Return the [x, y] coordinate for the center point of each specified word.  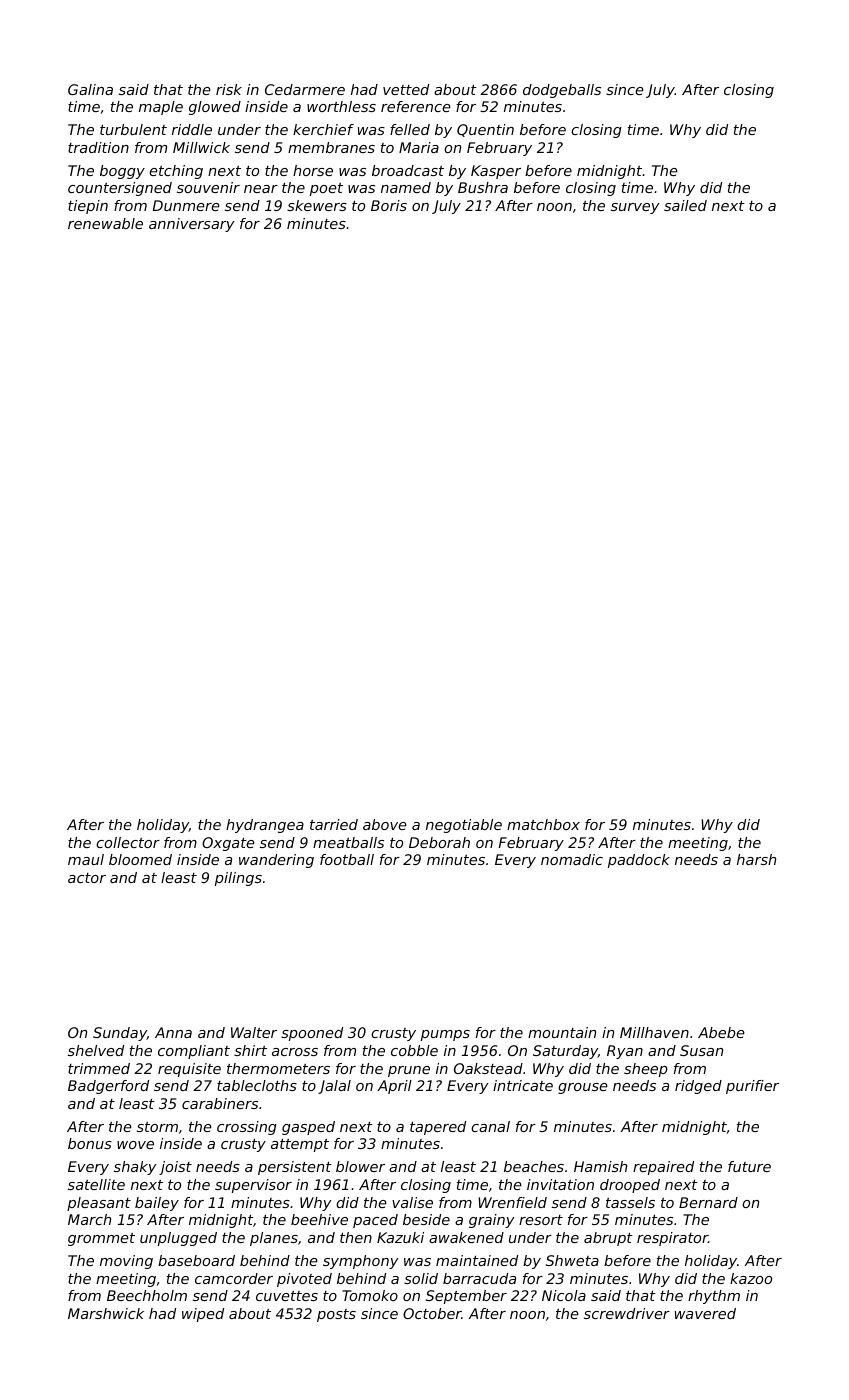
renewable [105, 223]
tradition [98, 147]
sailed [685, 205]
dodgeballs [562, 91]
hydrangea [265, 826]
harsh [756, 859]
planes [274, 1239]
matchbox [543, 824]
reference [416, 106]
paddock [639, 861]
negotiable [464, 826]
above [385, 824]
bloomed [140, 859]
